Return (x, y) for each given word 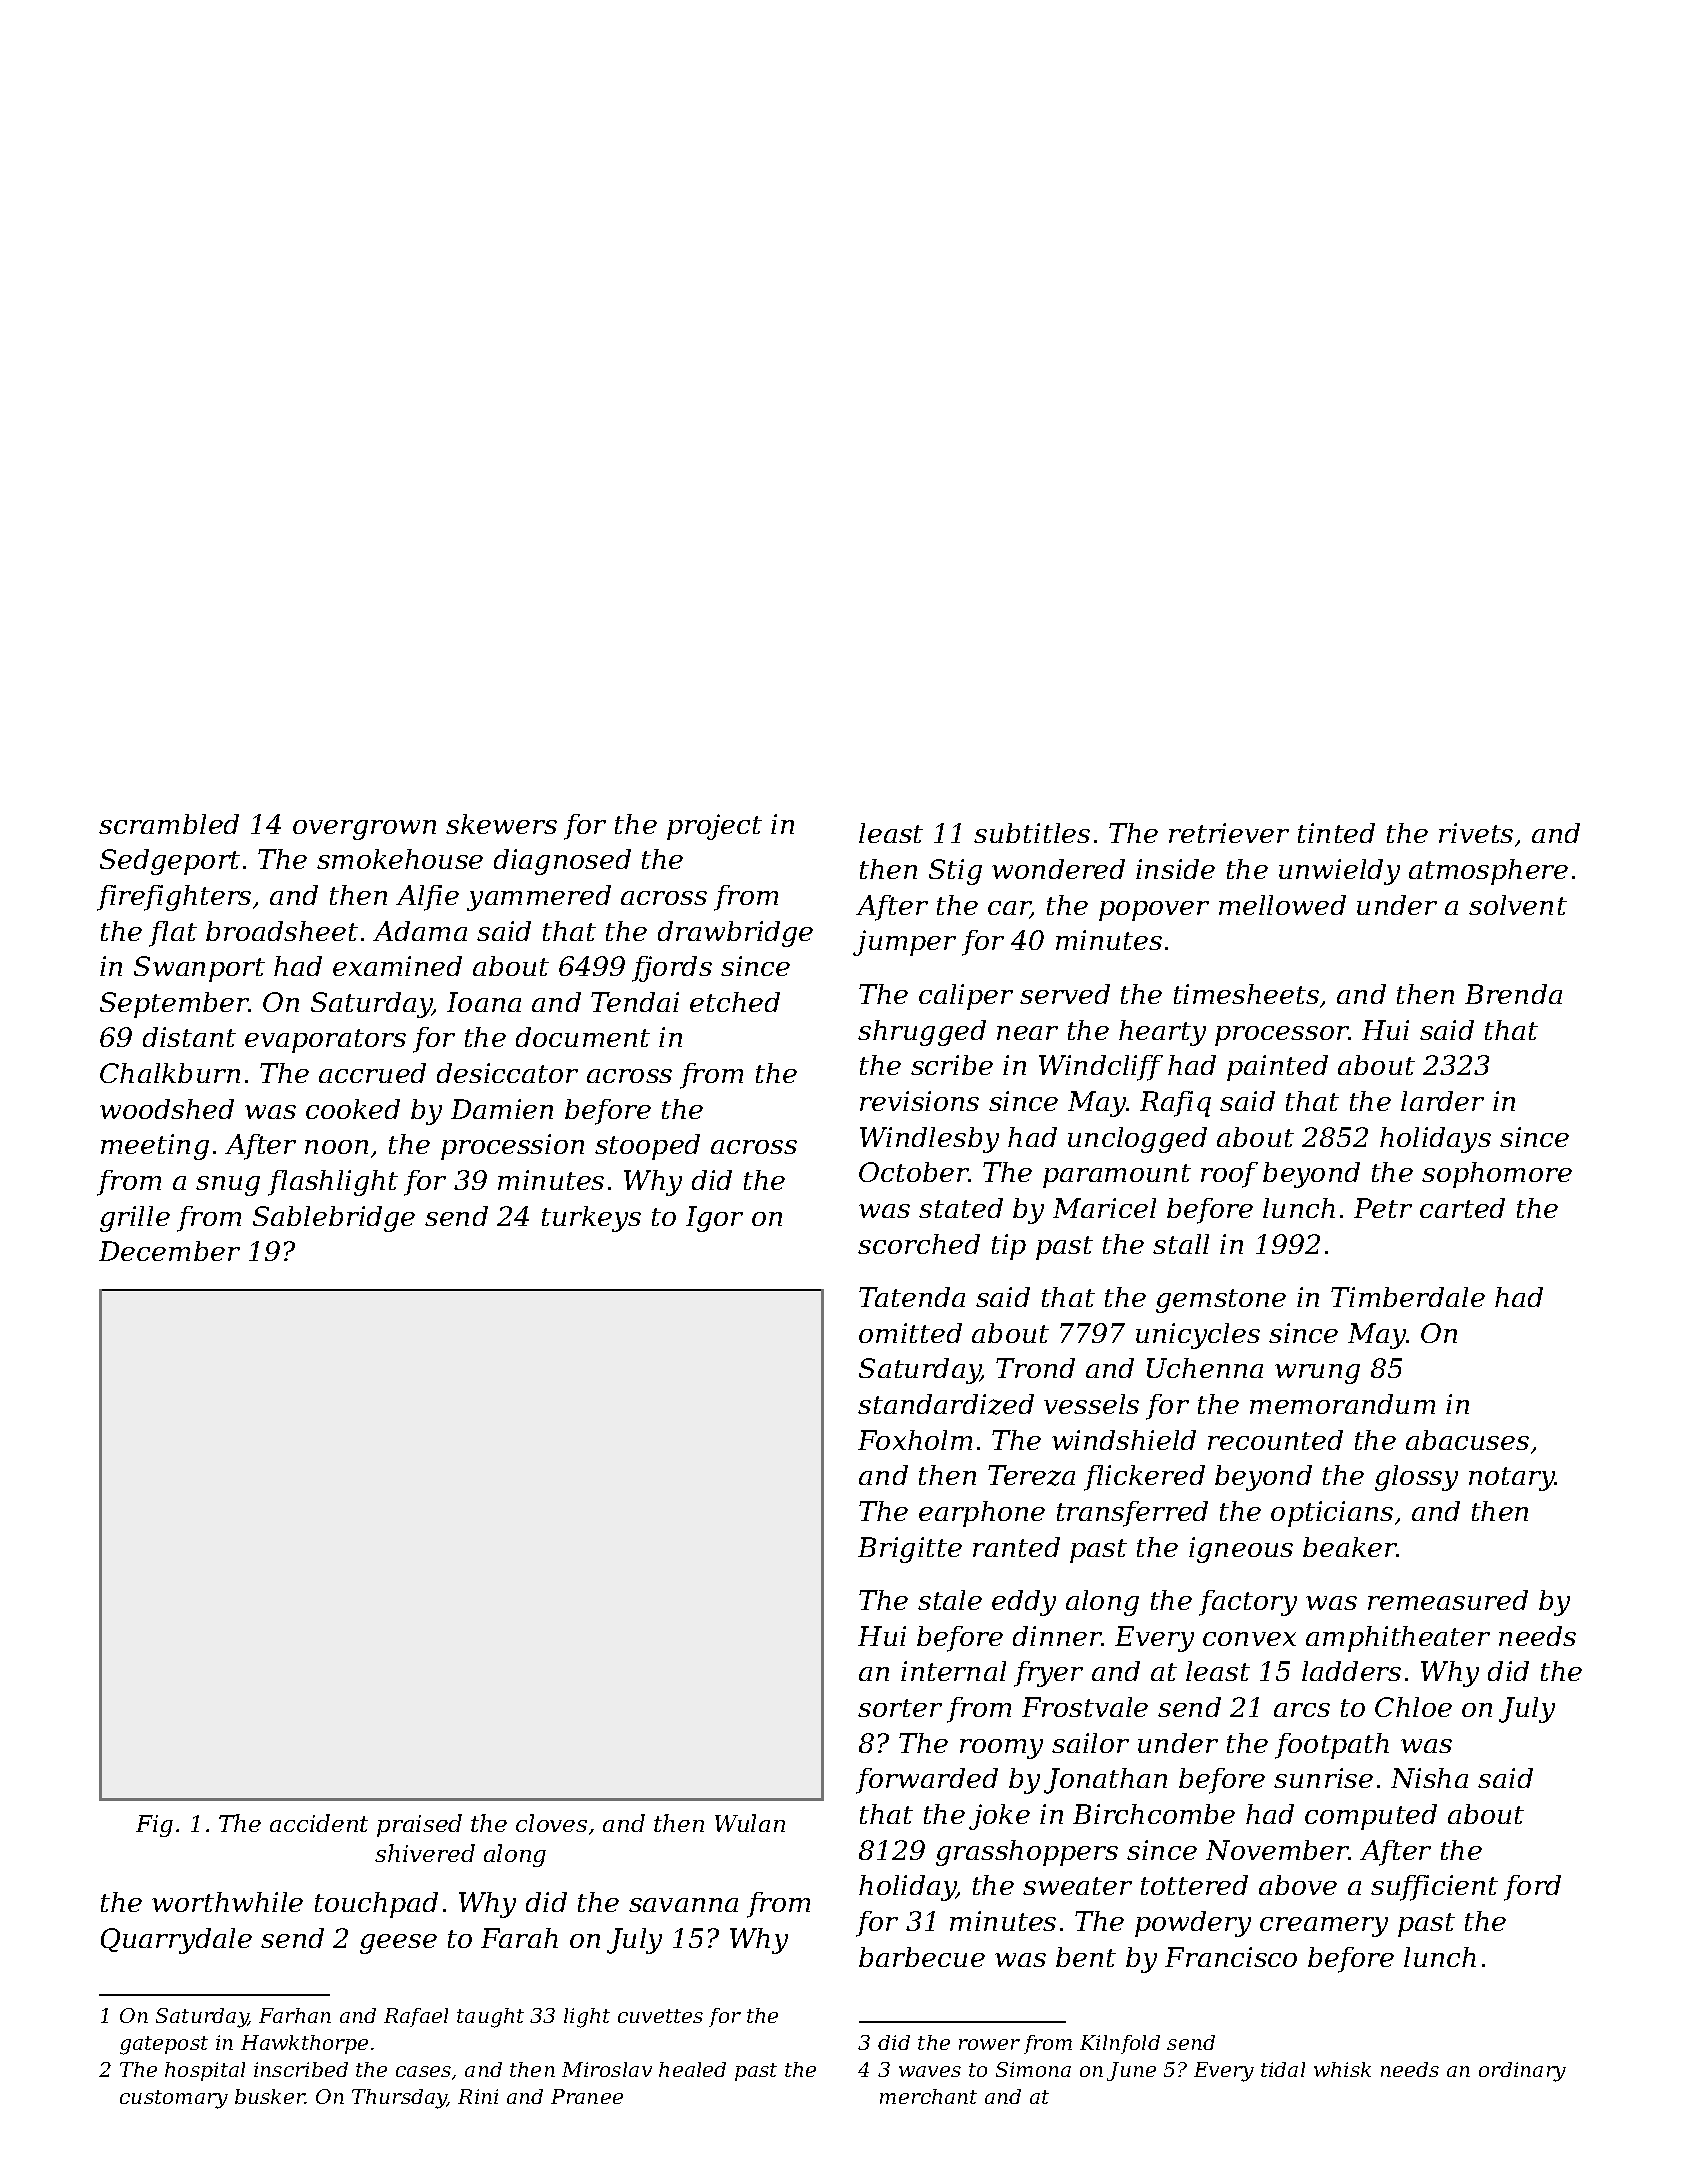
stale (950, 1600)
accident (319, 1823)
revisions (919, 1101)
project (714, 827)
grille (135, 1219)
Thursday (399, 2099)
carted (1462, 1208)
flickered (1144, 1478)
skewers (501, 824)
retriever (1229, 833)
